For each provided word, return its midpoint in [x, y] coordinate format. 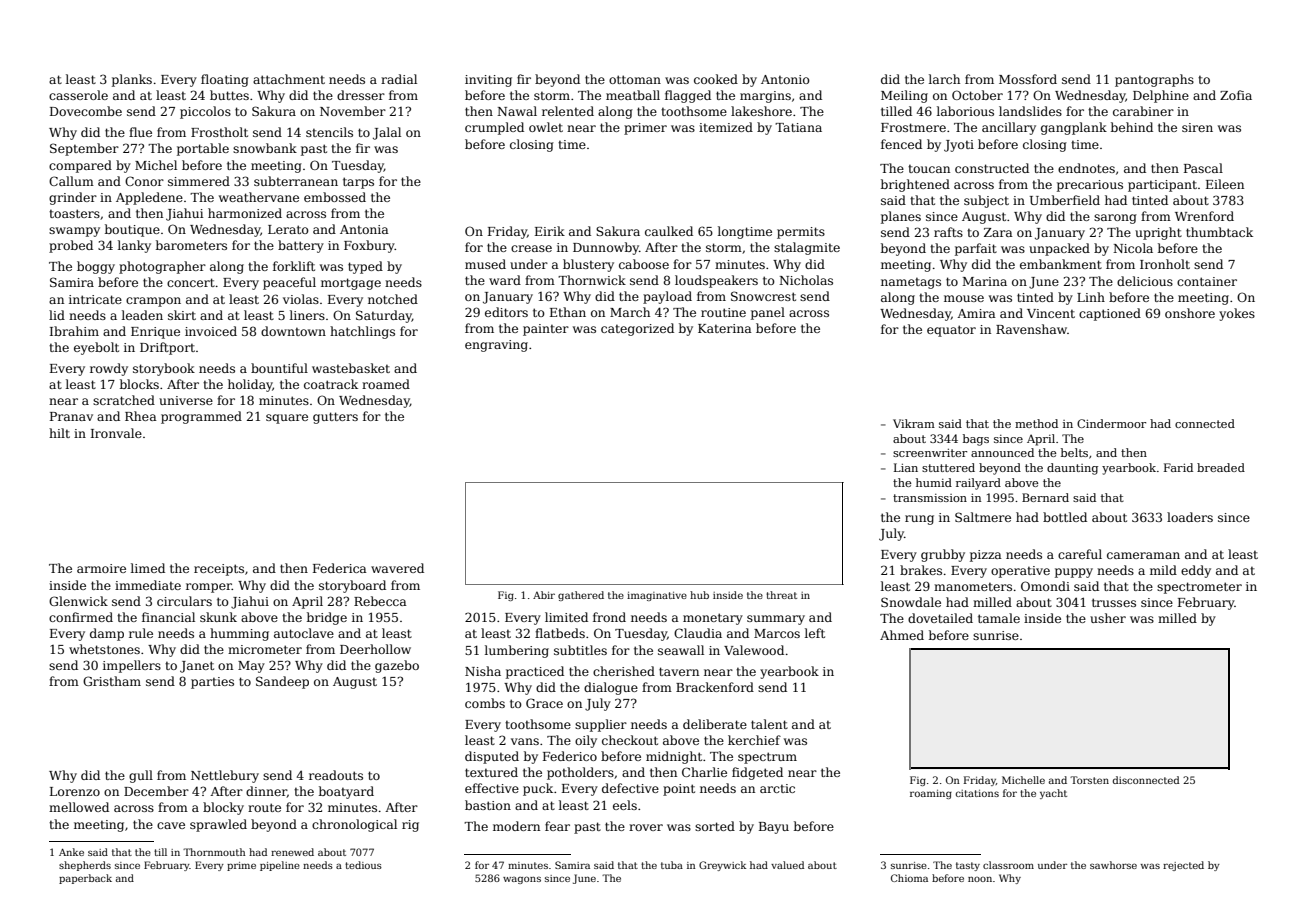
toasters [74, 213]
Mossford [1028, 79]
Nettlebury [225, 776]
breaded [1221, 467]
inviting [488, 81]
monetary [713, 619]
